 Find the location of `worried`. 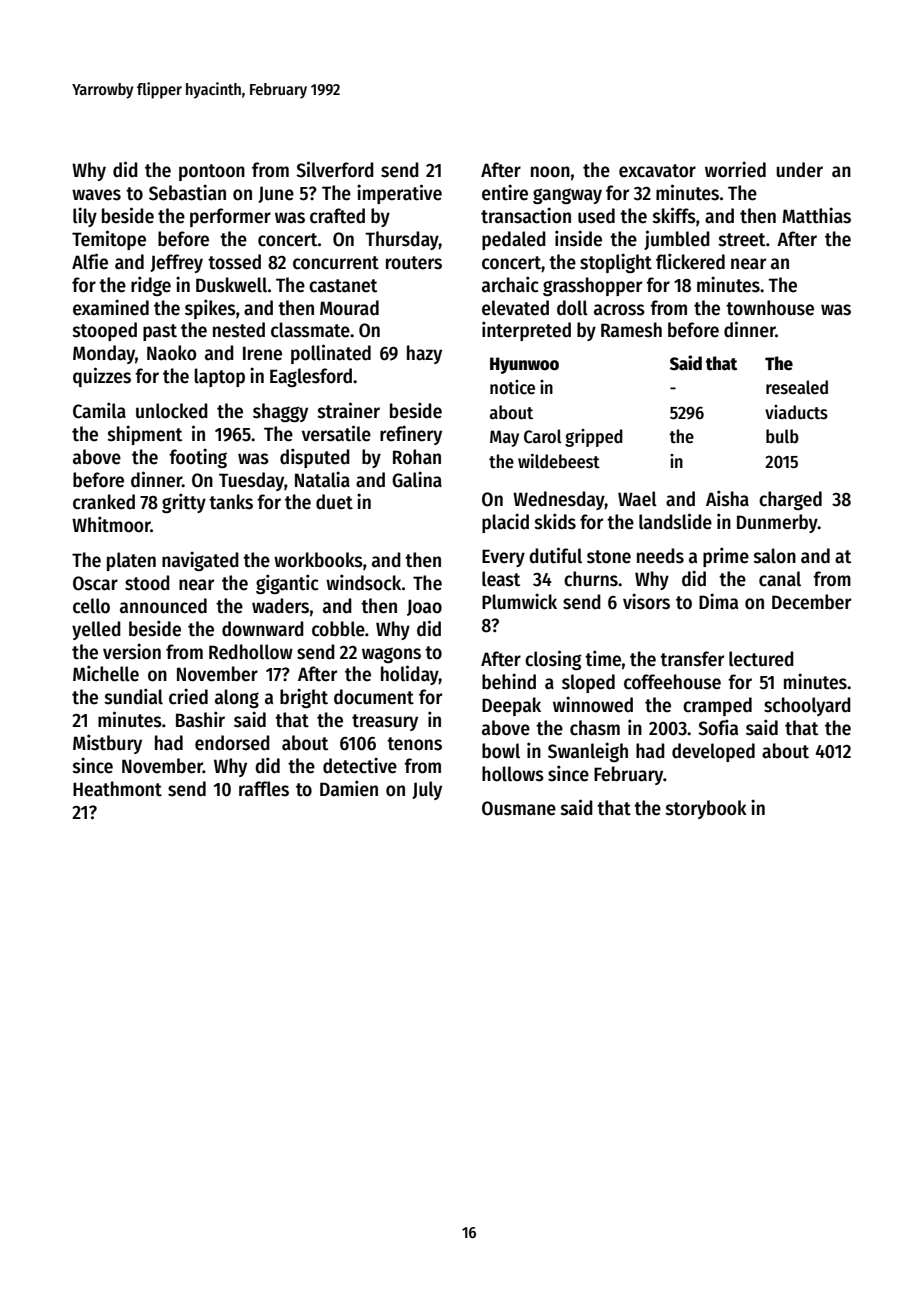

worried is located at coordinates (735, 169).
